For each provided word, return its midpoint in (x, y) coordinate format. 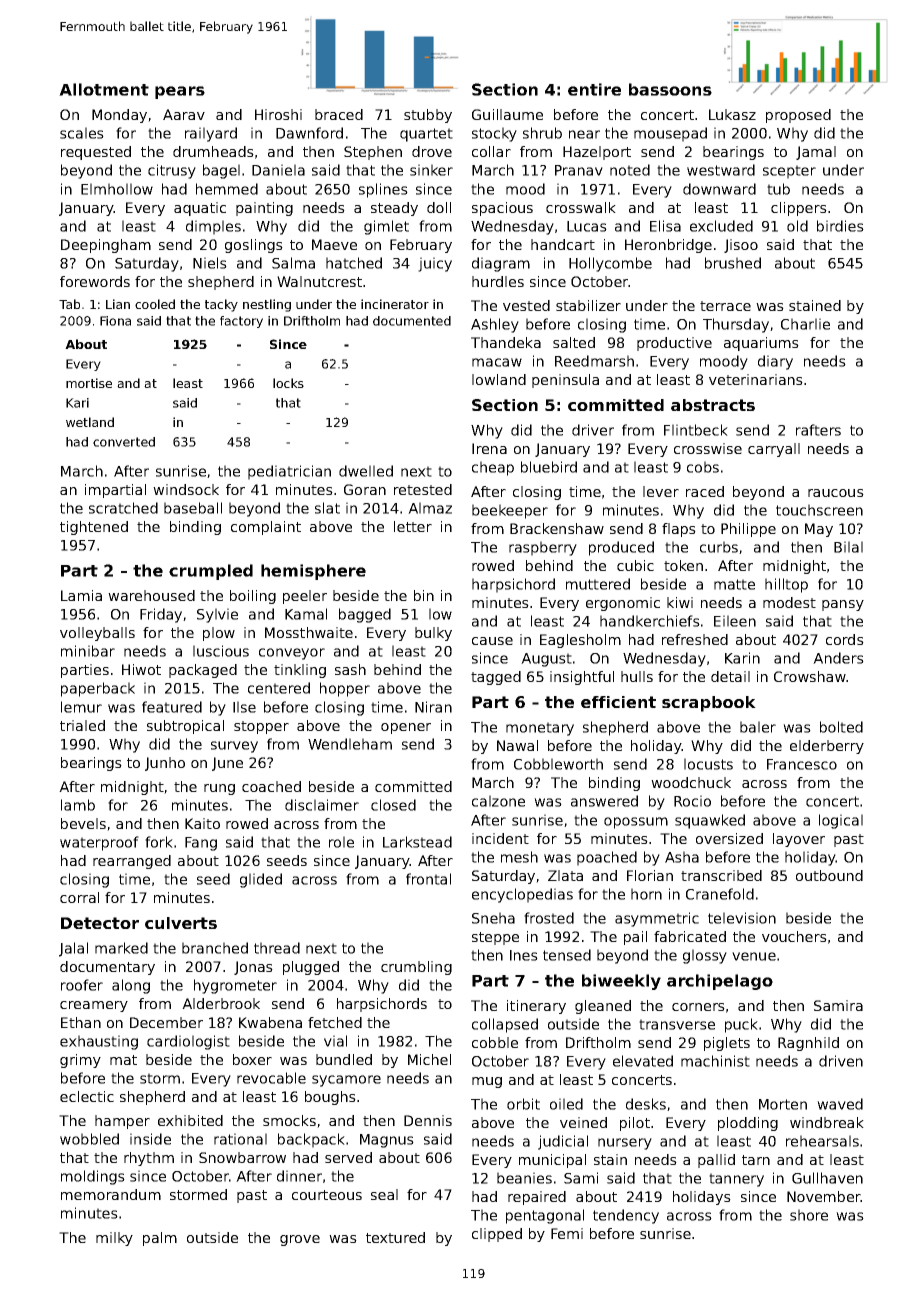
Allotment (104, 89)
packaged (203, 671)
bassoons (670, 89)
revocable (271, 1078)
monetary (540, 729)
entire (594, 89)
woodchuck (691, 782)
